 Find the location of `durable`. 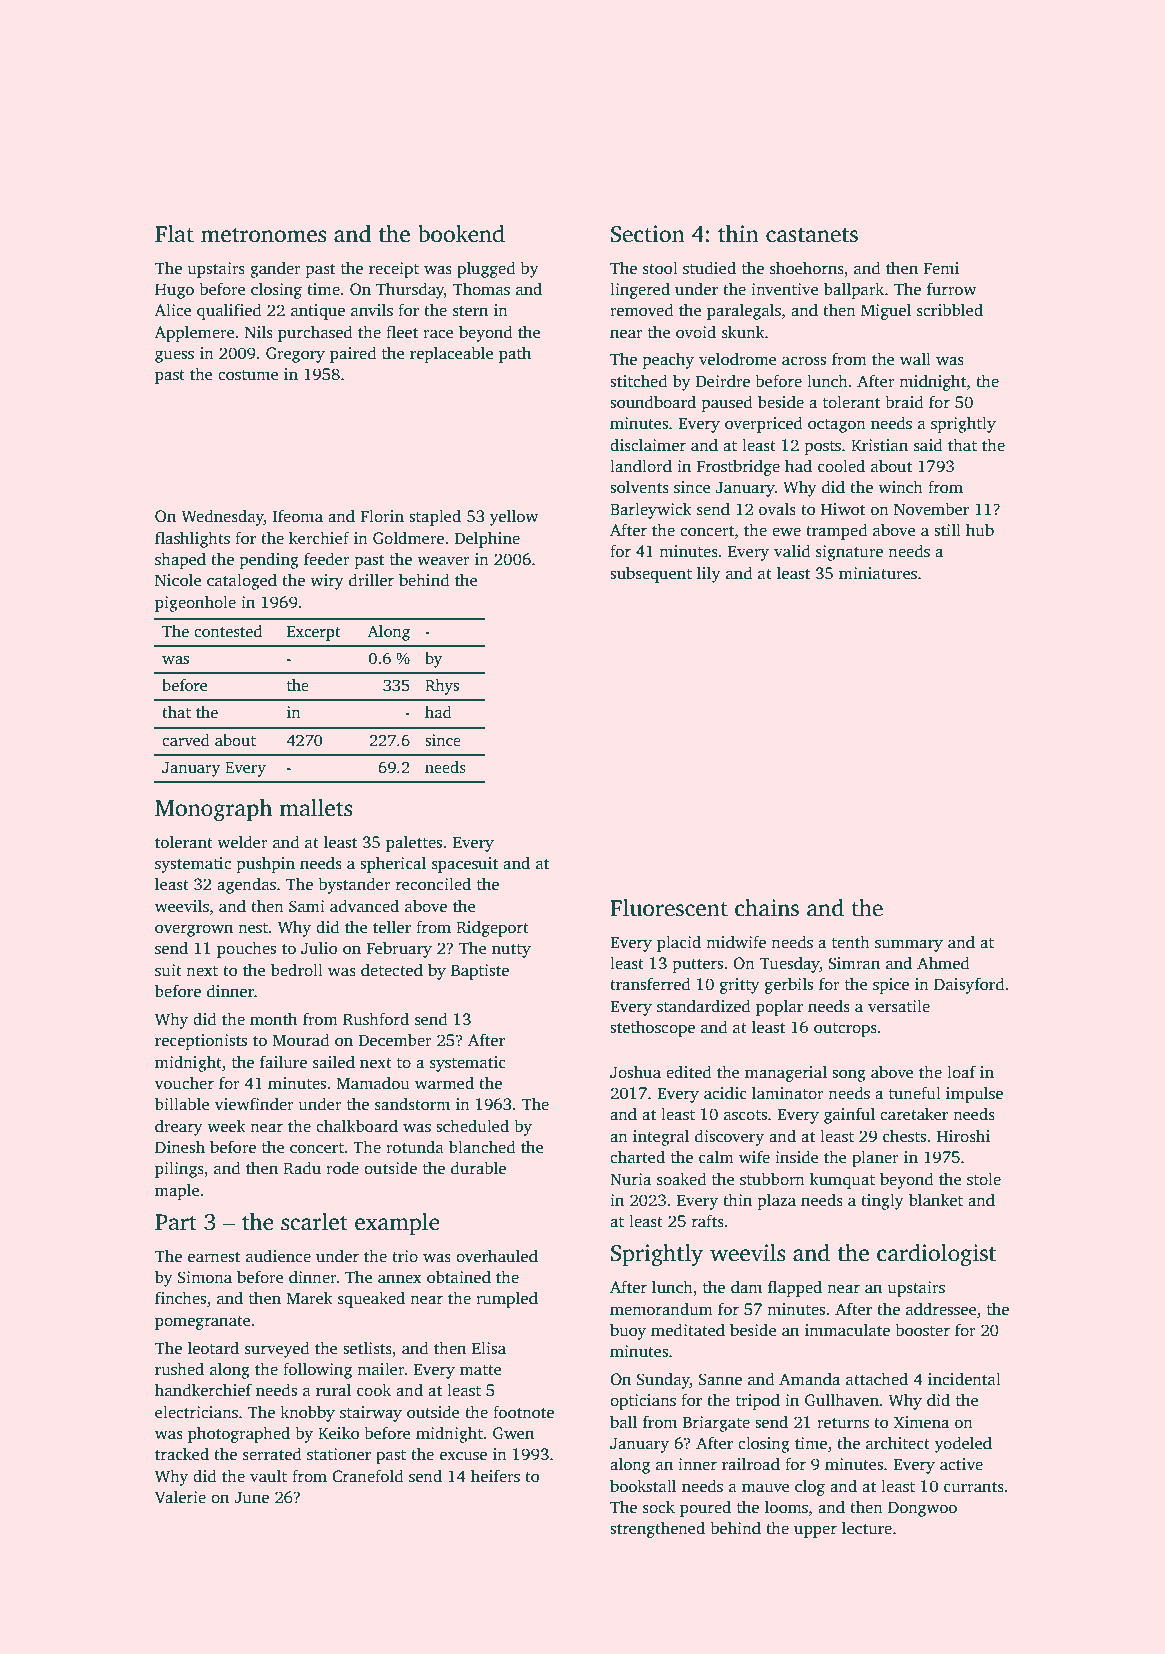

durable is located at coordinates (478, 1168).
